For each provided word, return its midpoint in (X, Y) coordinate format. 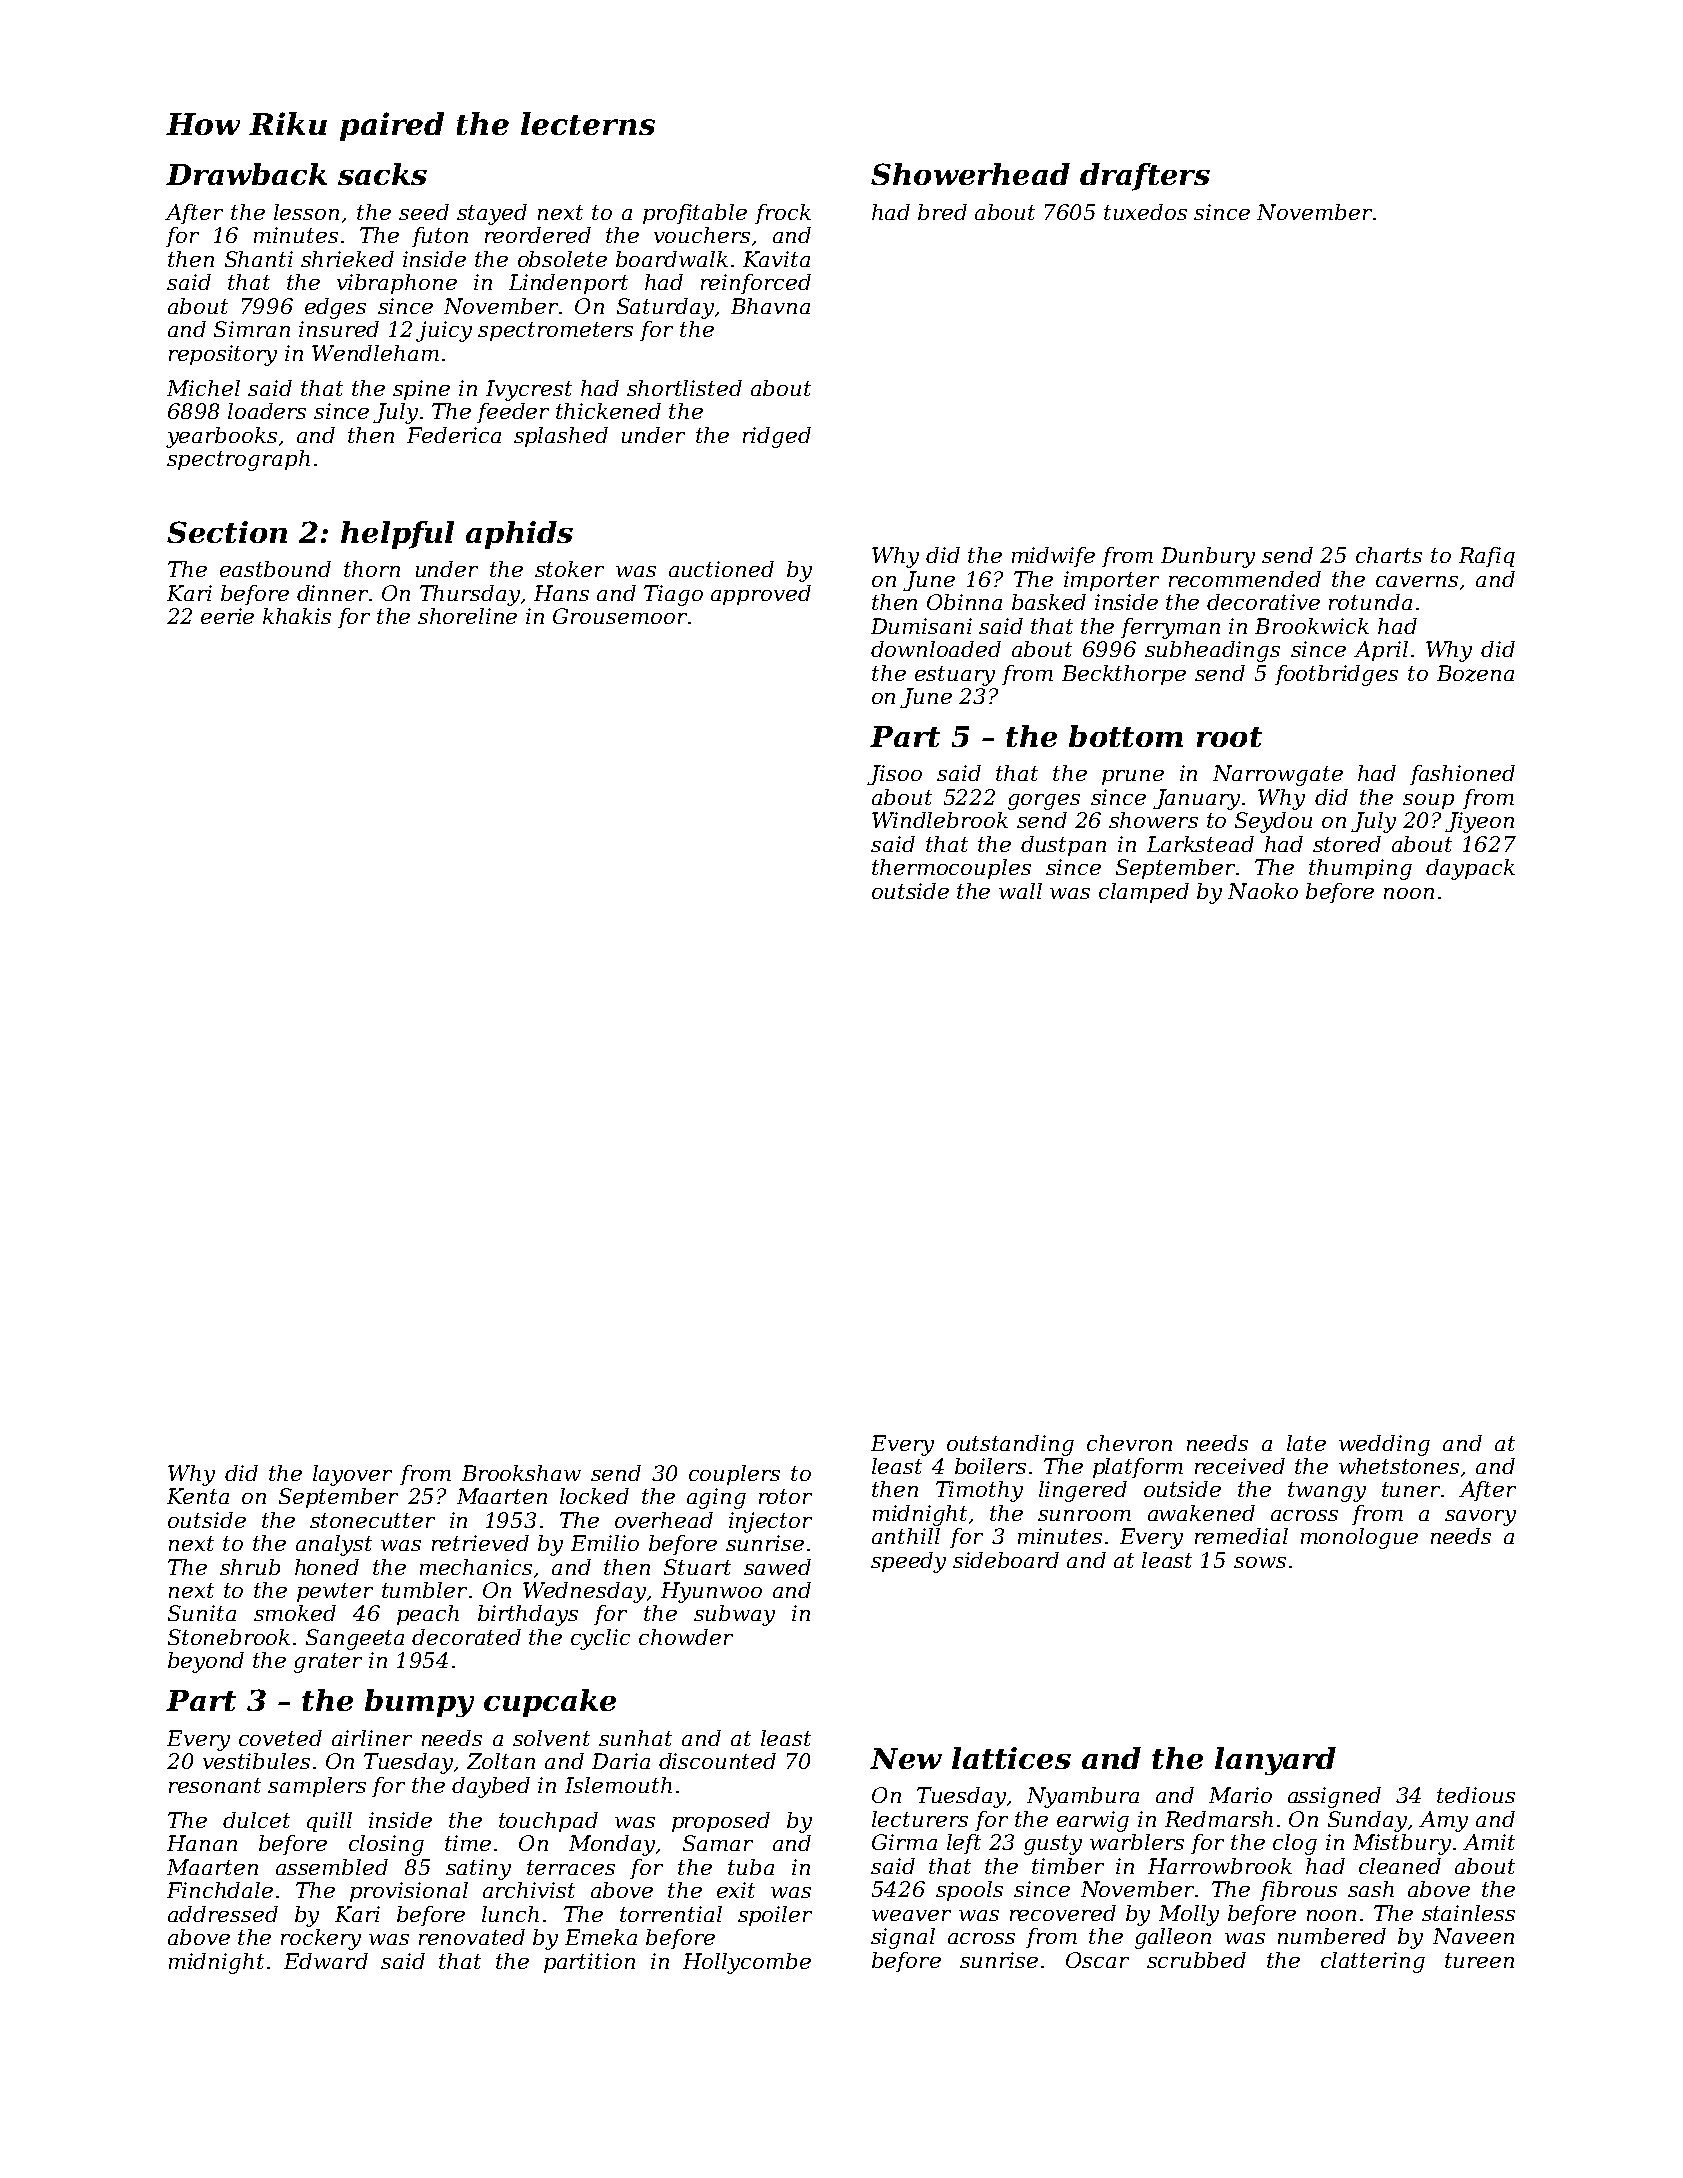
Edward (326, 1961)
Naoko (1263, 891)
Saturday (665, 308)
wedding (1384, 1445)
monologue (1359, 1538)
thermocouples (951, 869)
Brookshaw (521, 1473)
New (906, 1758)
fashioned (1462, 775)
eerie (227, 616)
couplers (734, 1475)
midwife (1053, 557)
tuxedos (1145, 212)
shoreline (467, 616)
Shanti (259, 259)
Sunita (202, 1613)
